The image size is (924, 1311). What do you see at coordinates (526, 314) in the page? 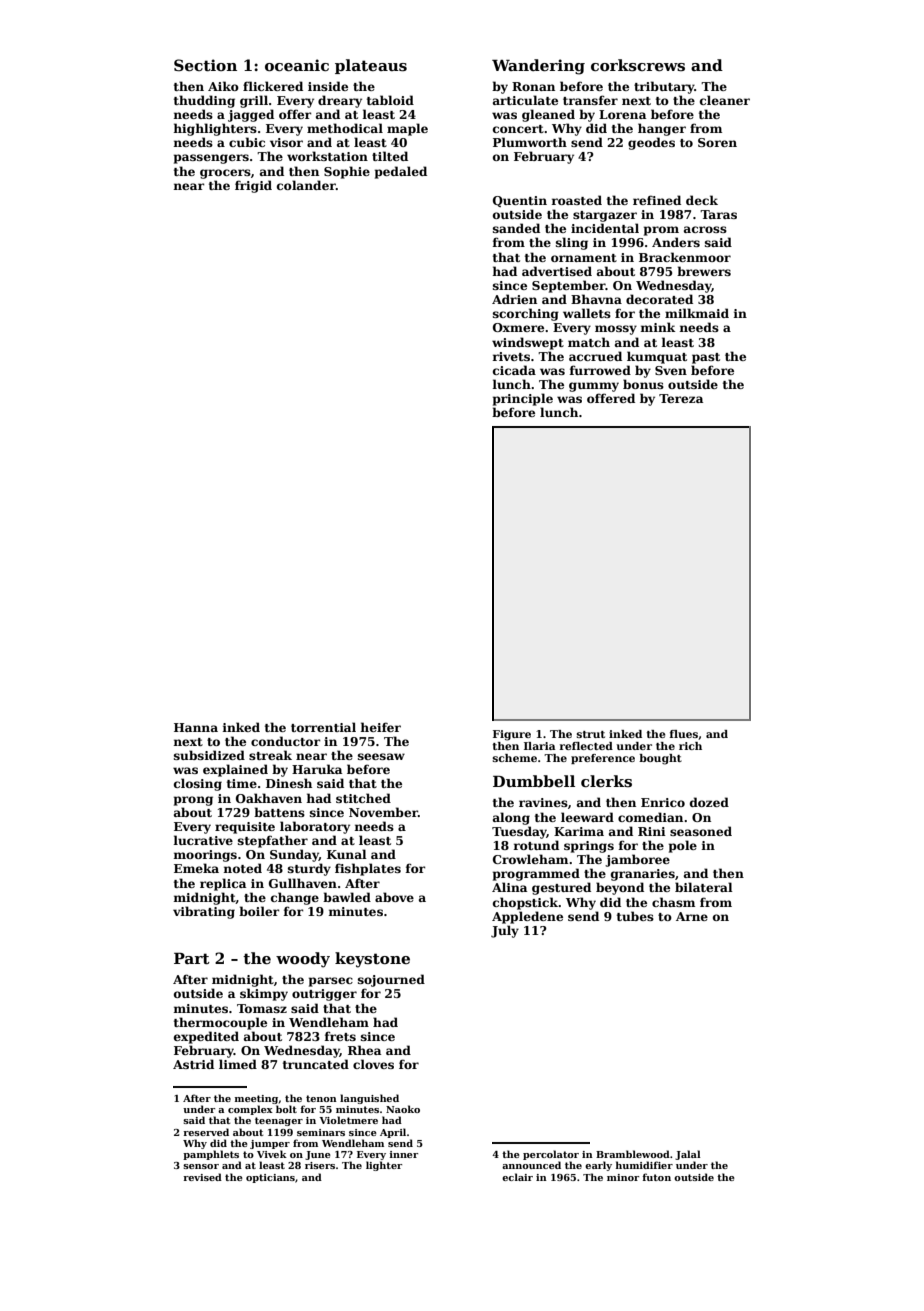
I see `scorching` at bounding box center [526, 314].
